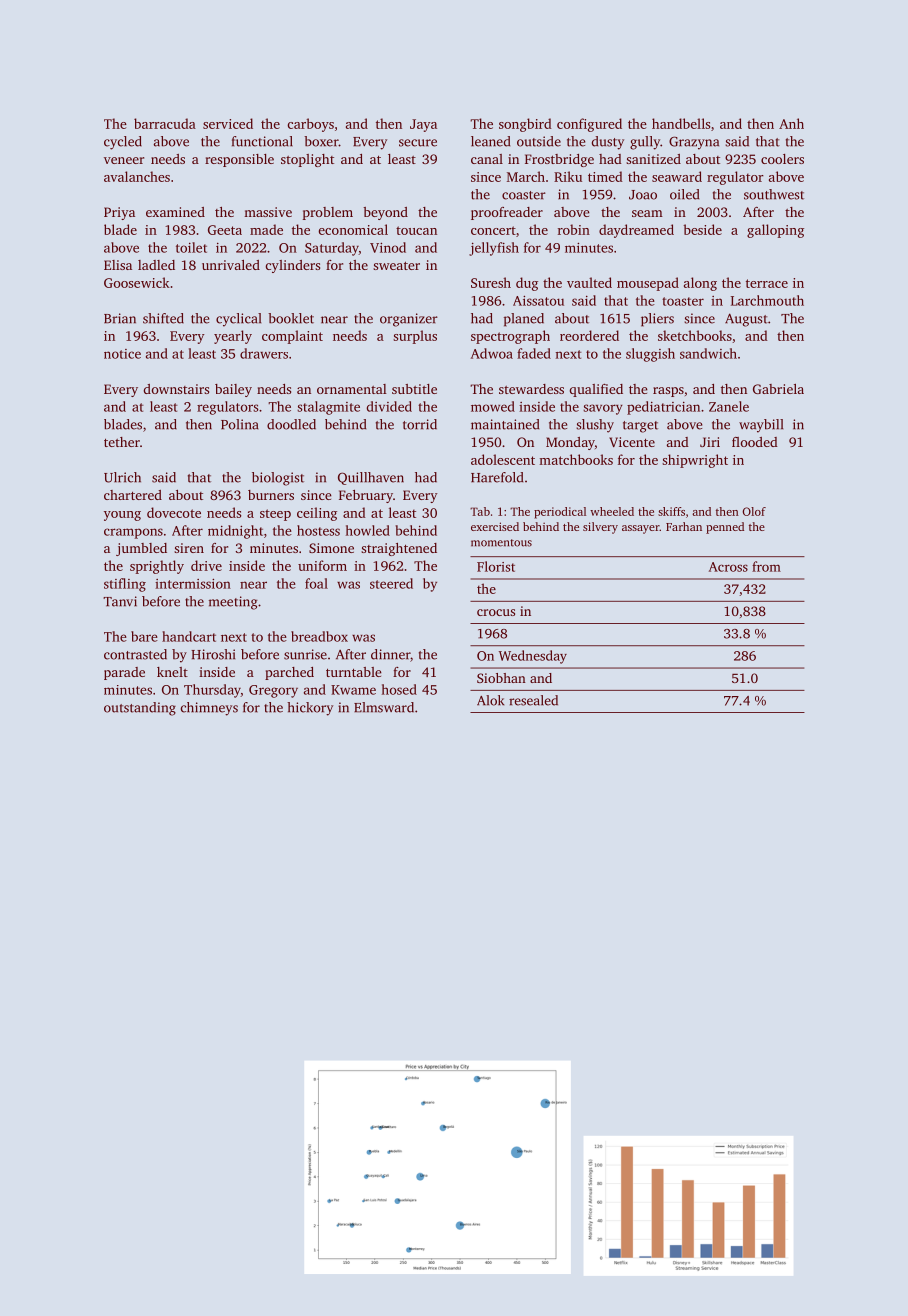 This screenshot has height=1316, width=908. I want to click on doodled, so click(291, 424).
